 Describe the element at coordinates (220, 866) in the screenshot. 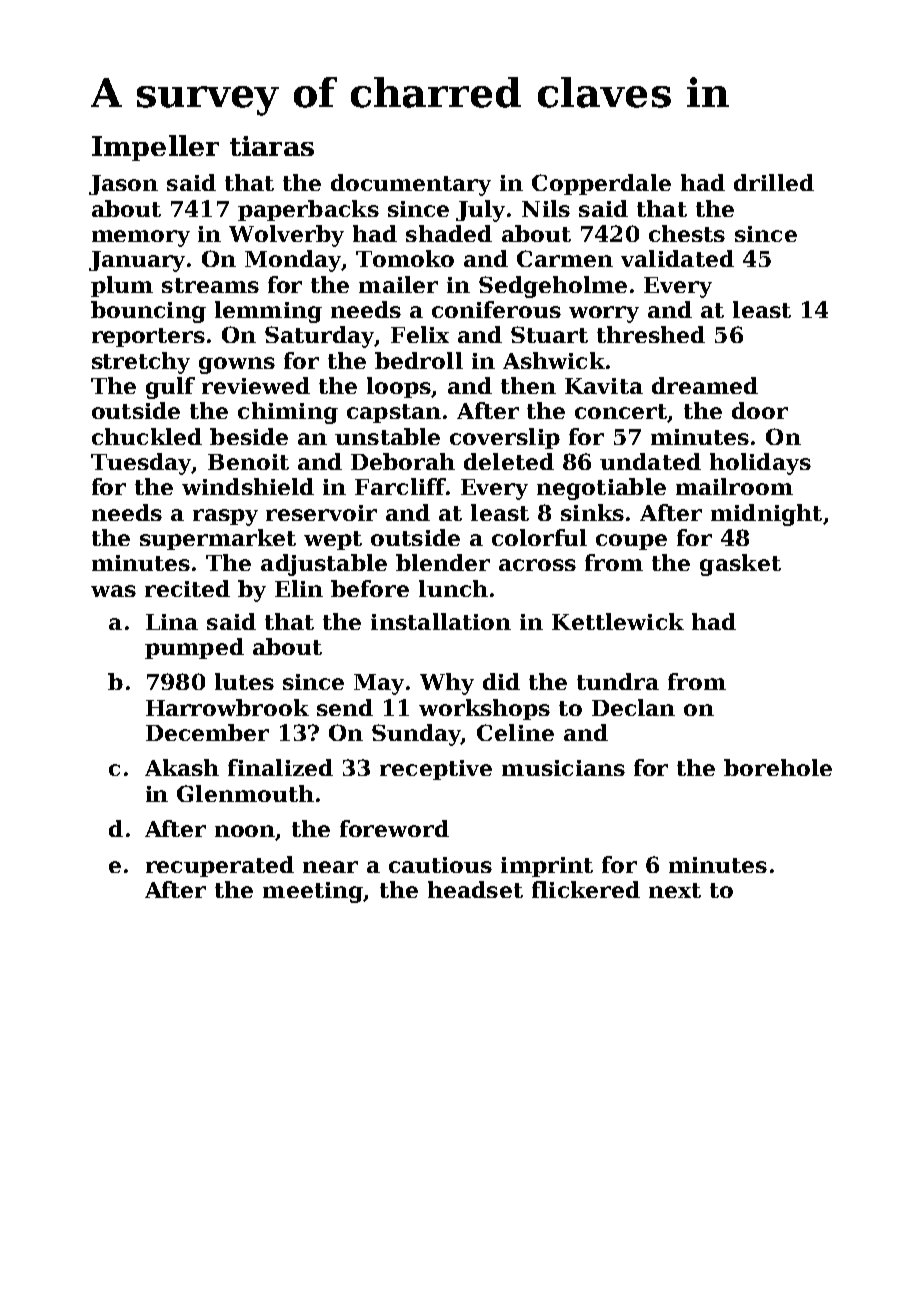

I see `recuperated` at that location.
